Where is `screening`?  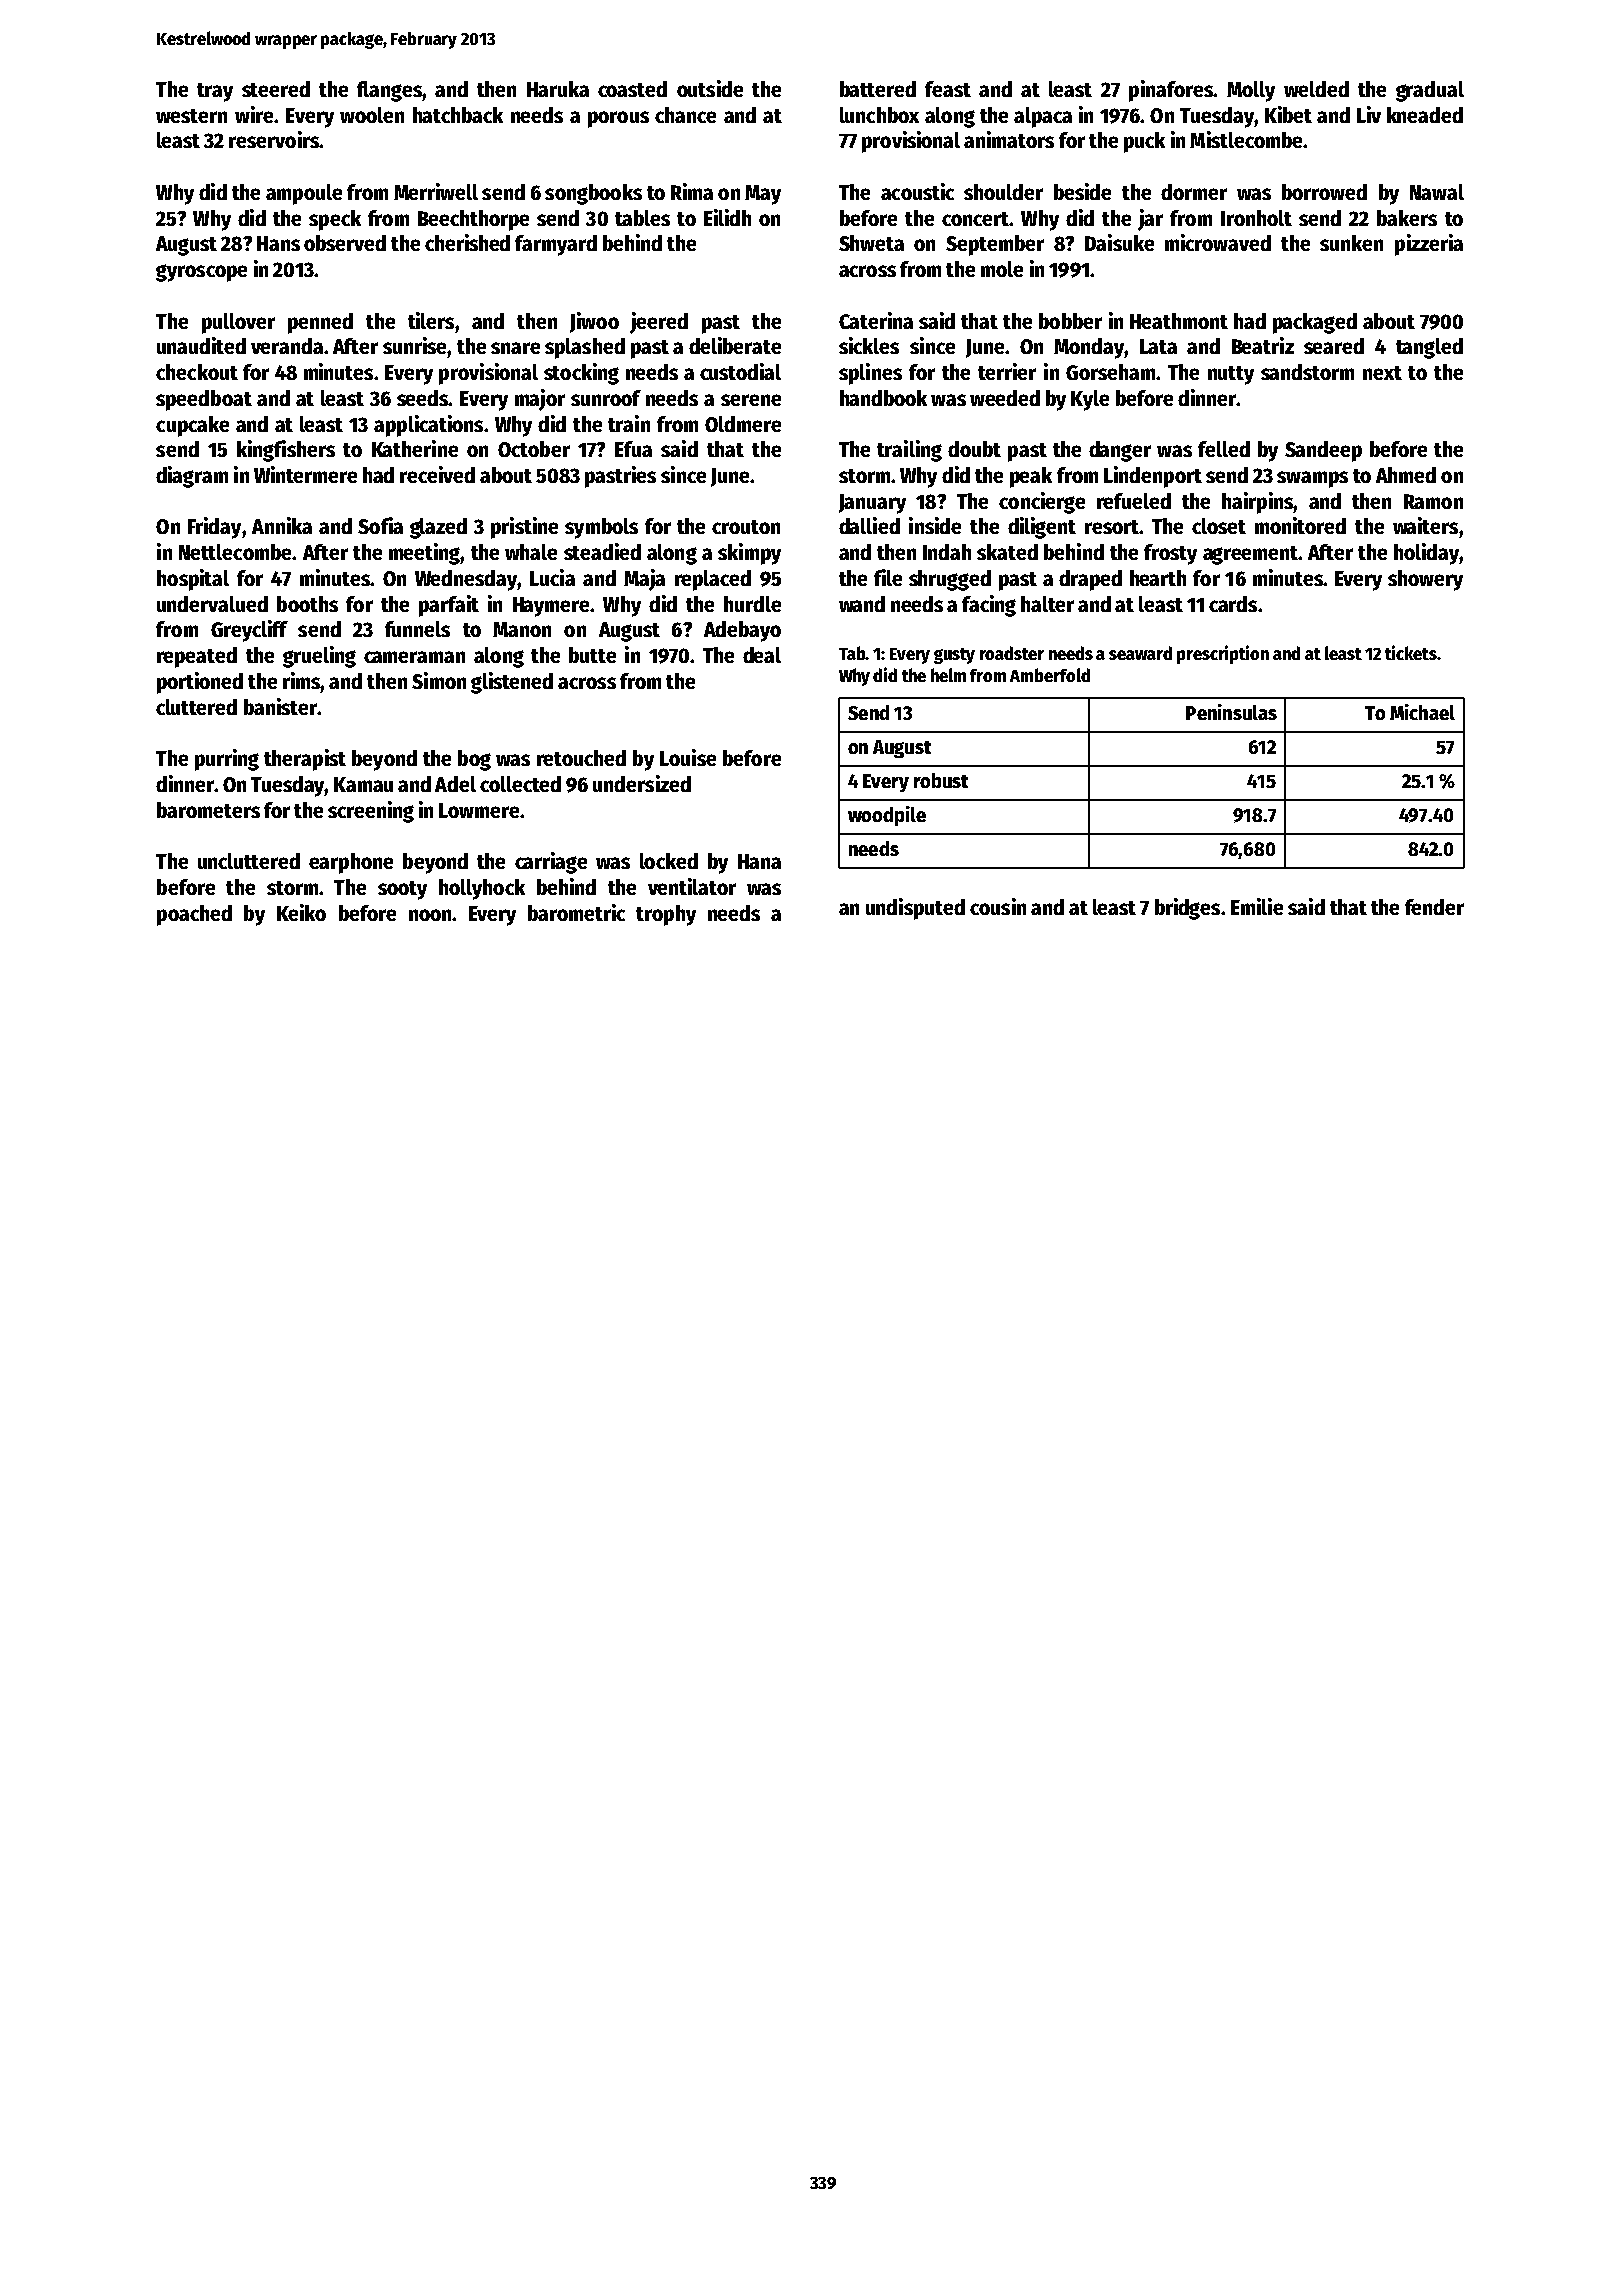 screening is located at coordinates (371, 812).
